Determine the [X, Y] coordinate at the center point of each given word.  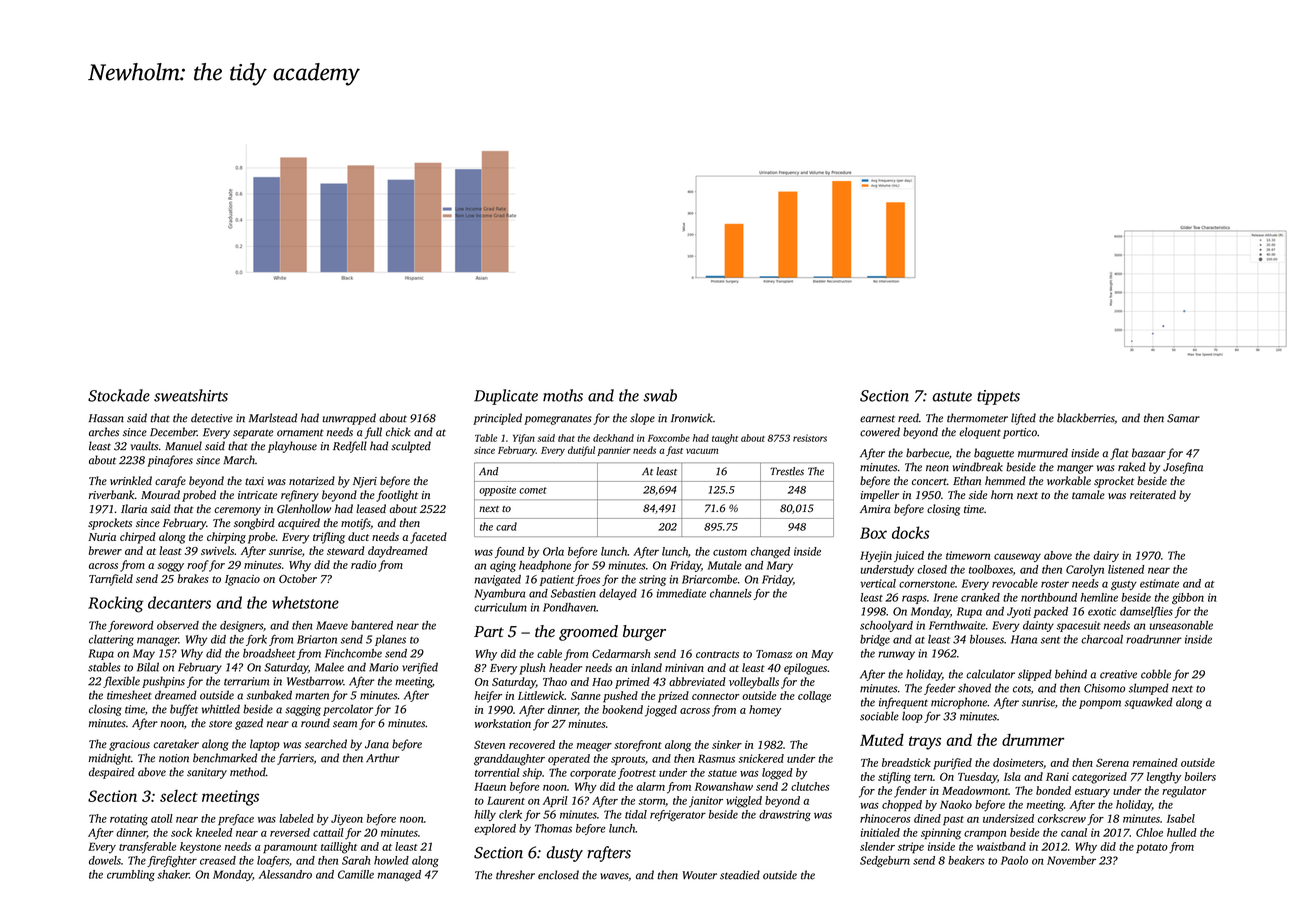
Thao [555, 681]
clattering [111, 640]
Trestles [787, 471]
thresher [515, 875]
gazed [249, 724]
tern [923, 777]
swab [660, 395]
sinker [727, 744]
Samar [1183, 418]
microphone [959, 703]
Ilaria [134, 508]
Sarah [356, 860]
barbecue [927, 453]
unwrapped [349, 419]
